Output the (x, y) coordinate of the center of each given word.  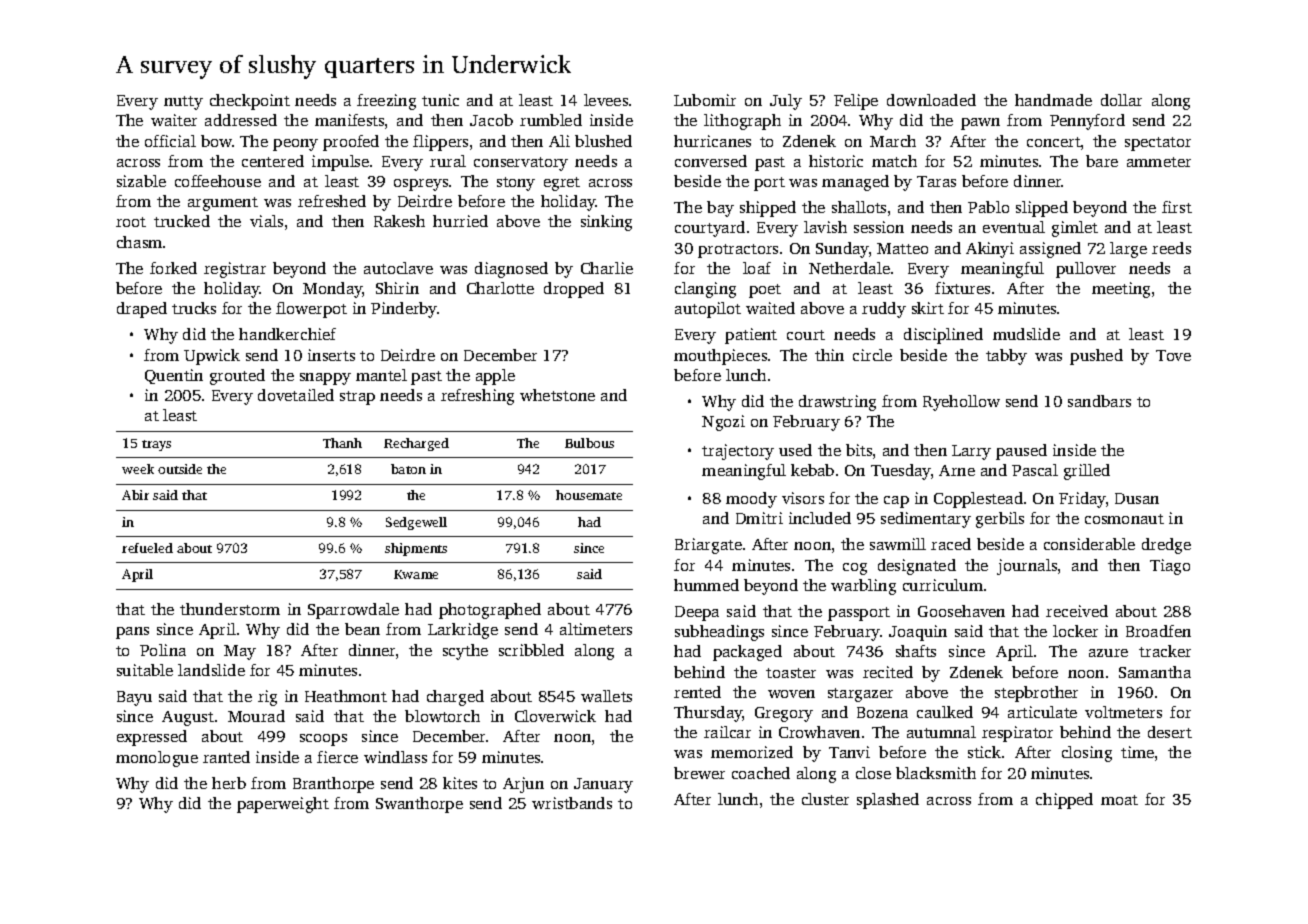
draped (142, 310)
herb (229, 783)
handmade (1053, 100)
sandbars (1099, 401)
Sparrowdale (353, 611)
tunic (440, 100)
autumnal (941, 732)
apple (495, 377)
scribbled (531, 650)
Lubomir (705, 100)
